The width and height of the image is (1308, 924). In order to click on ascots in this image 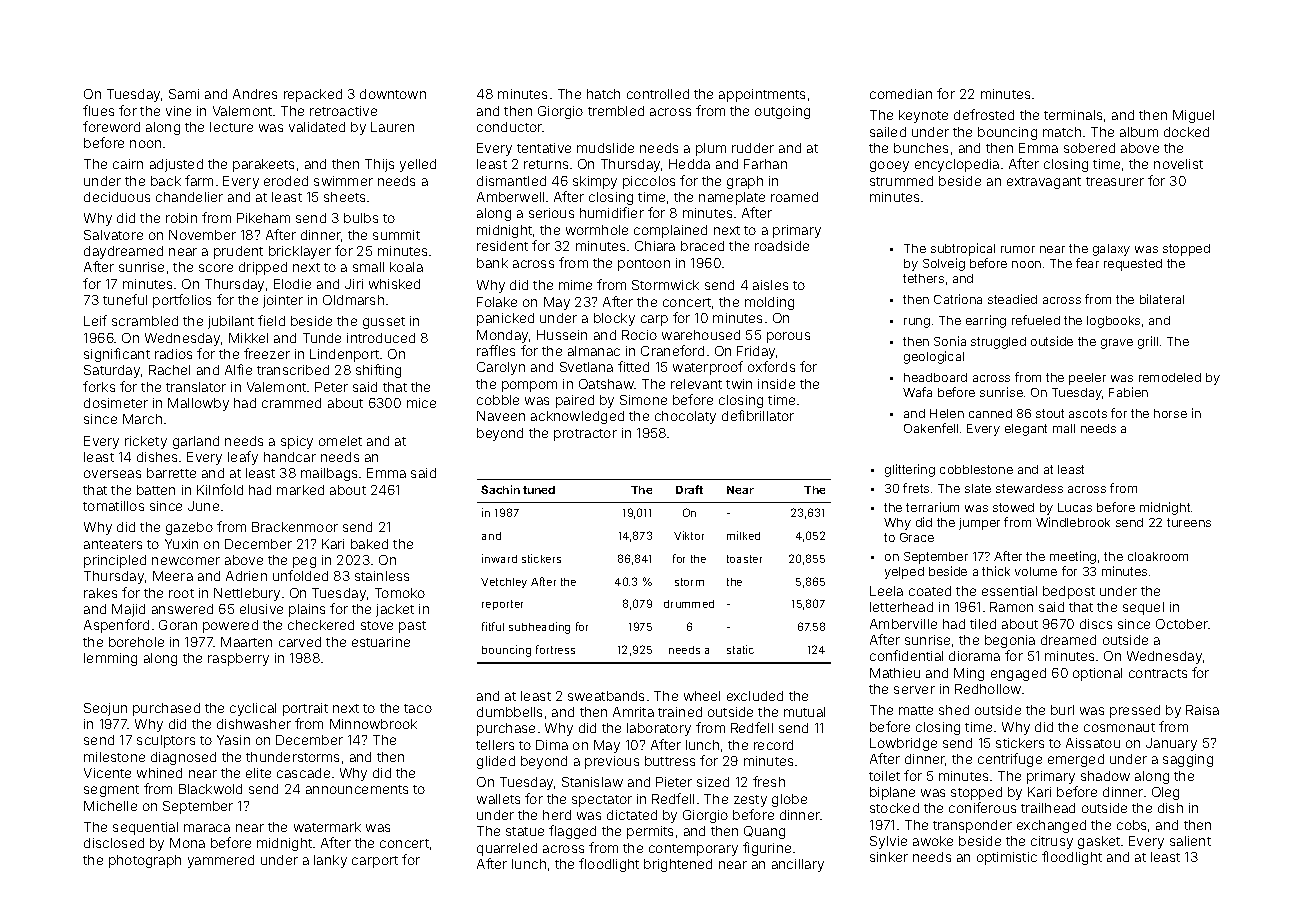, I will do `click(1088, 413)`.
